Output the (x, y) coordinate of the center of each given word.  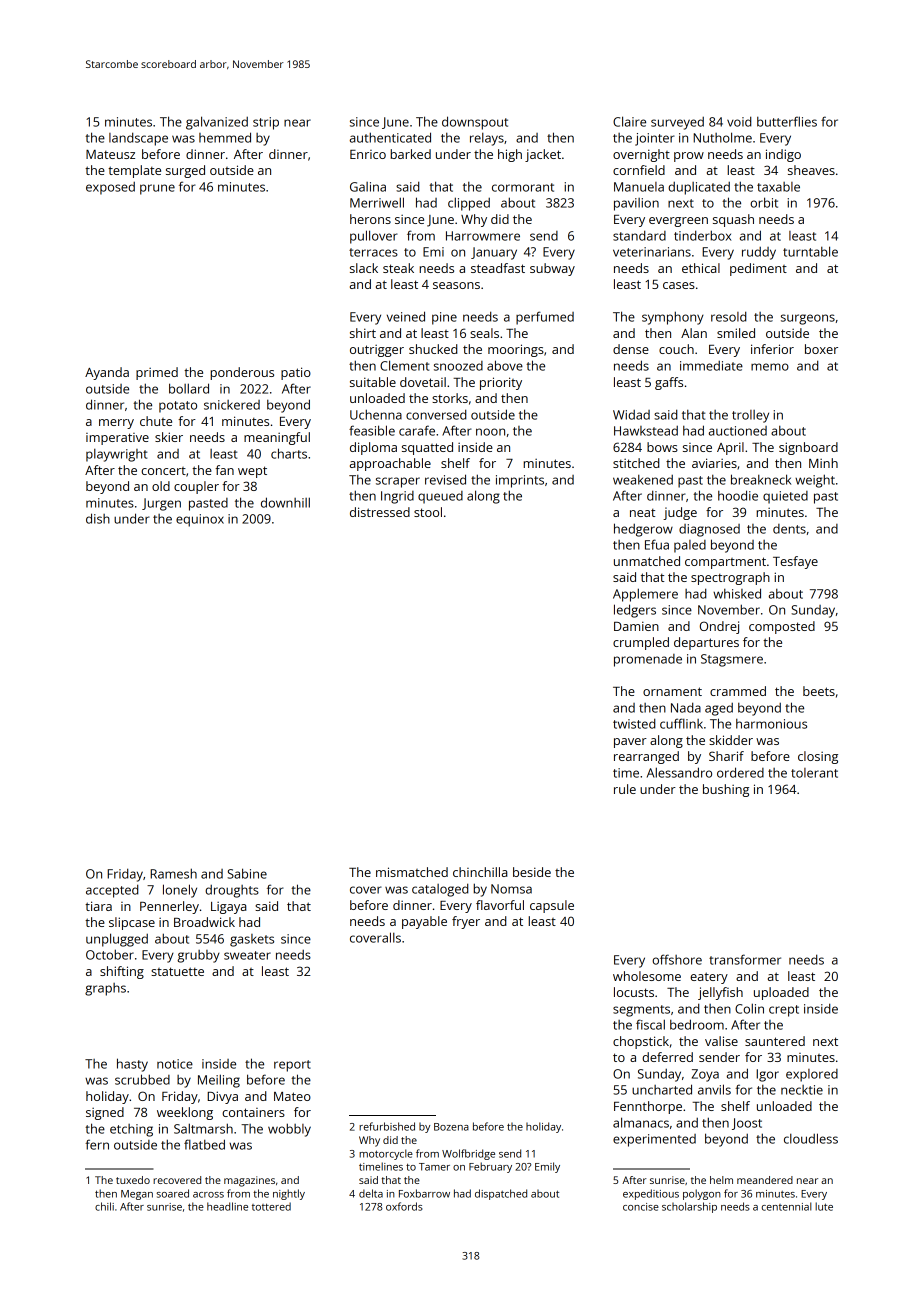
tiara (98, 906)
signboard (808, 448)
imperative (117, 439)
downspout (475, 123)
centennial (787, 1206)
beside (532, 872)
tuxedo (133, 1180)
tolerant (814, 773)
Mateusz (110, 154)
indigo (783, 155)
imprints (520, 481)
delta (371, 1193)
